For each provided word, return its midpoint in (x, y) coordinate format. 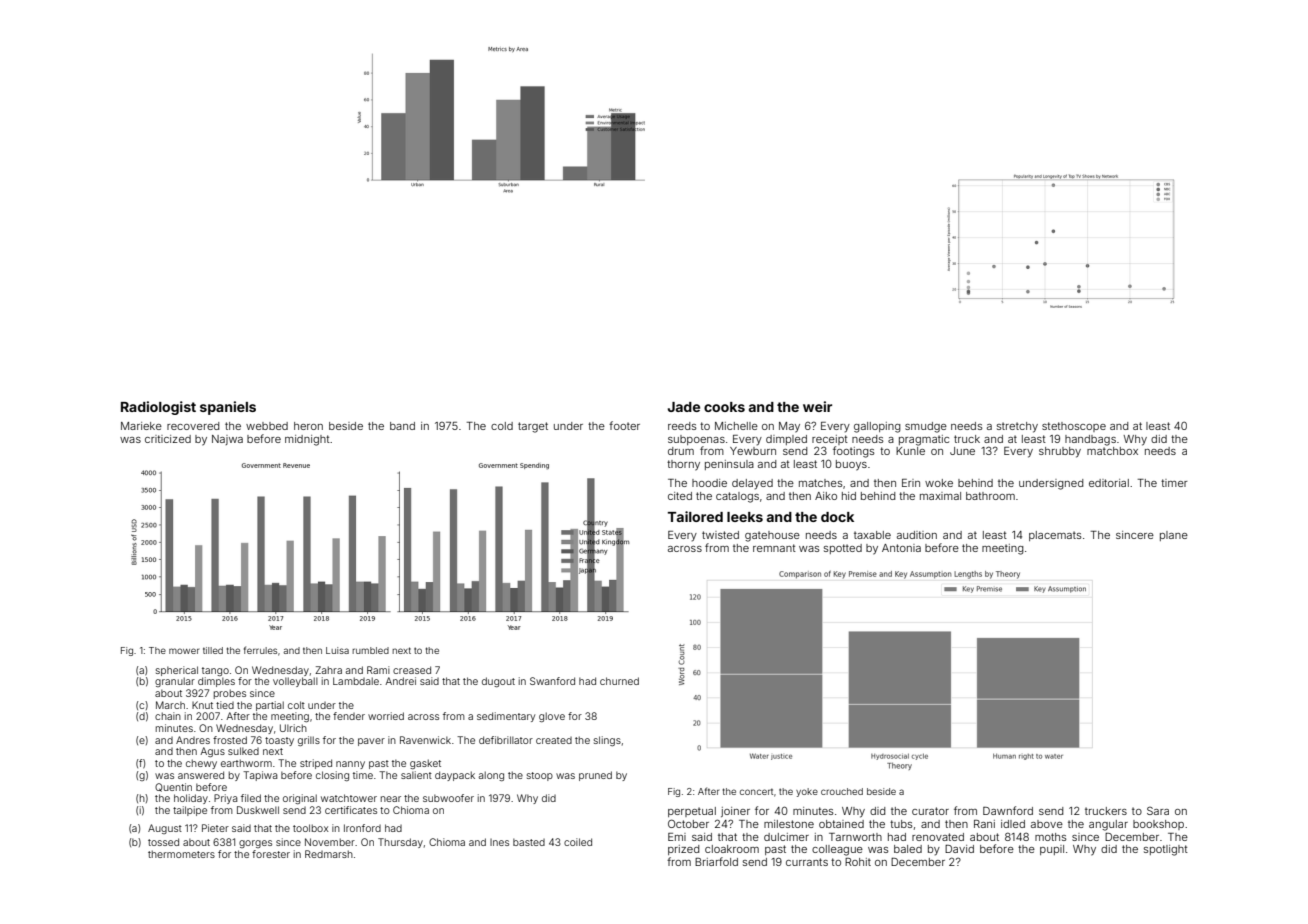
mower (184, 651)
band (402, 426)
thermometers (181, 854)
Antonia (901, 548)
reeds (682, 426)
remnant (774, 548)
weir (817, 406)
